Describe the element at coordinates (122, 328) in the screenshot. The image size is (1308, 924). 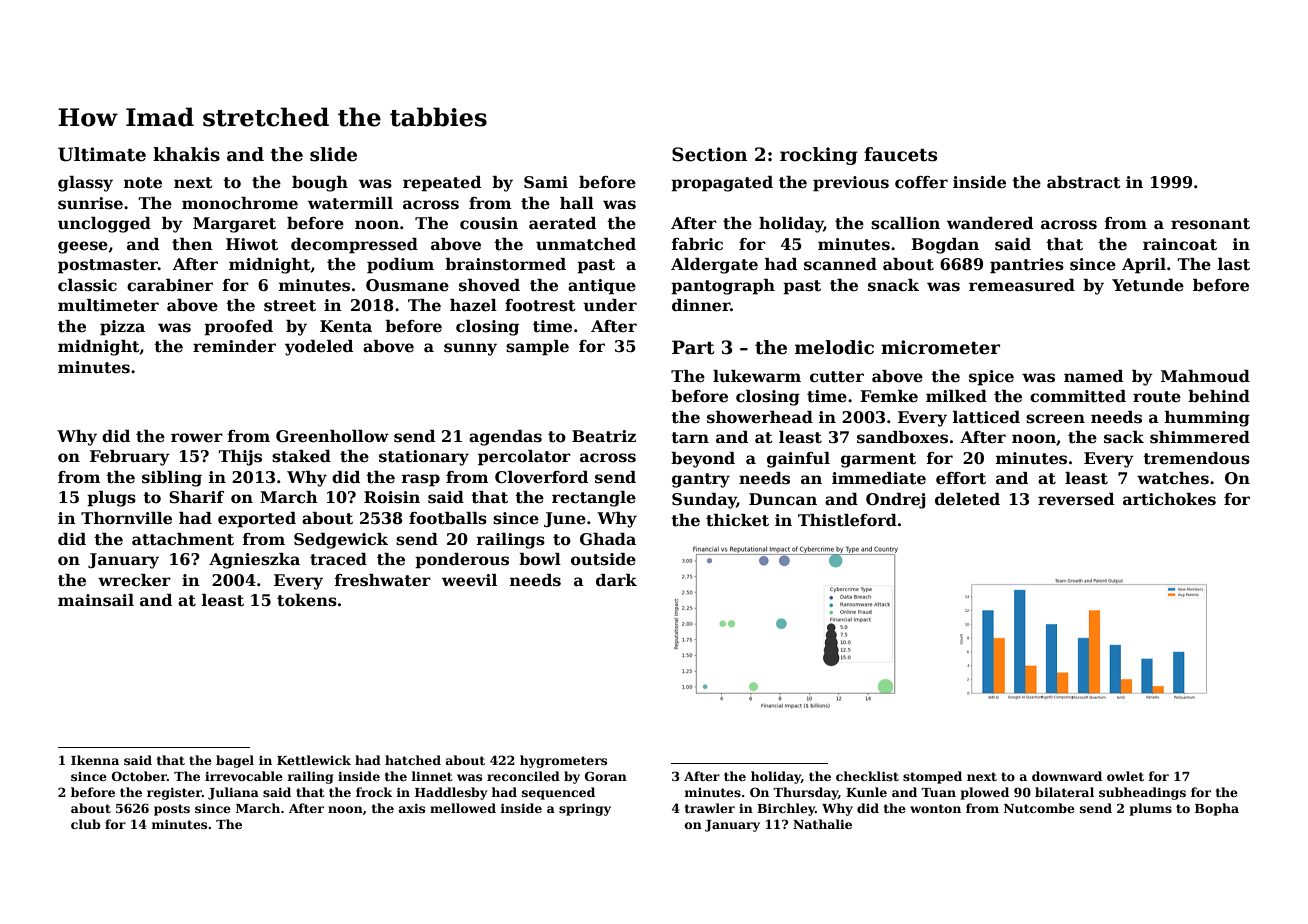
I see `pizza` at that location.
